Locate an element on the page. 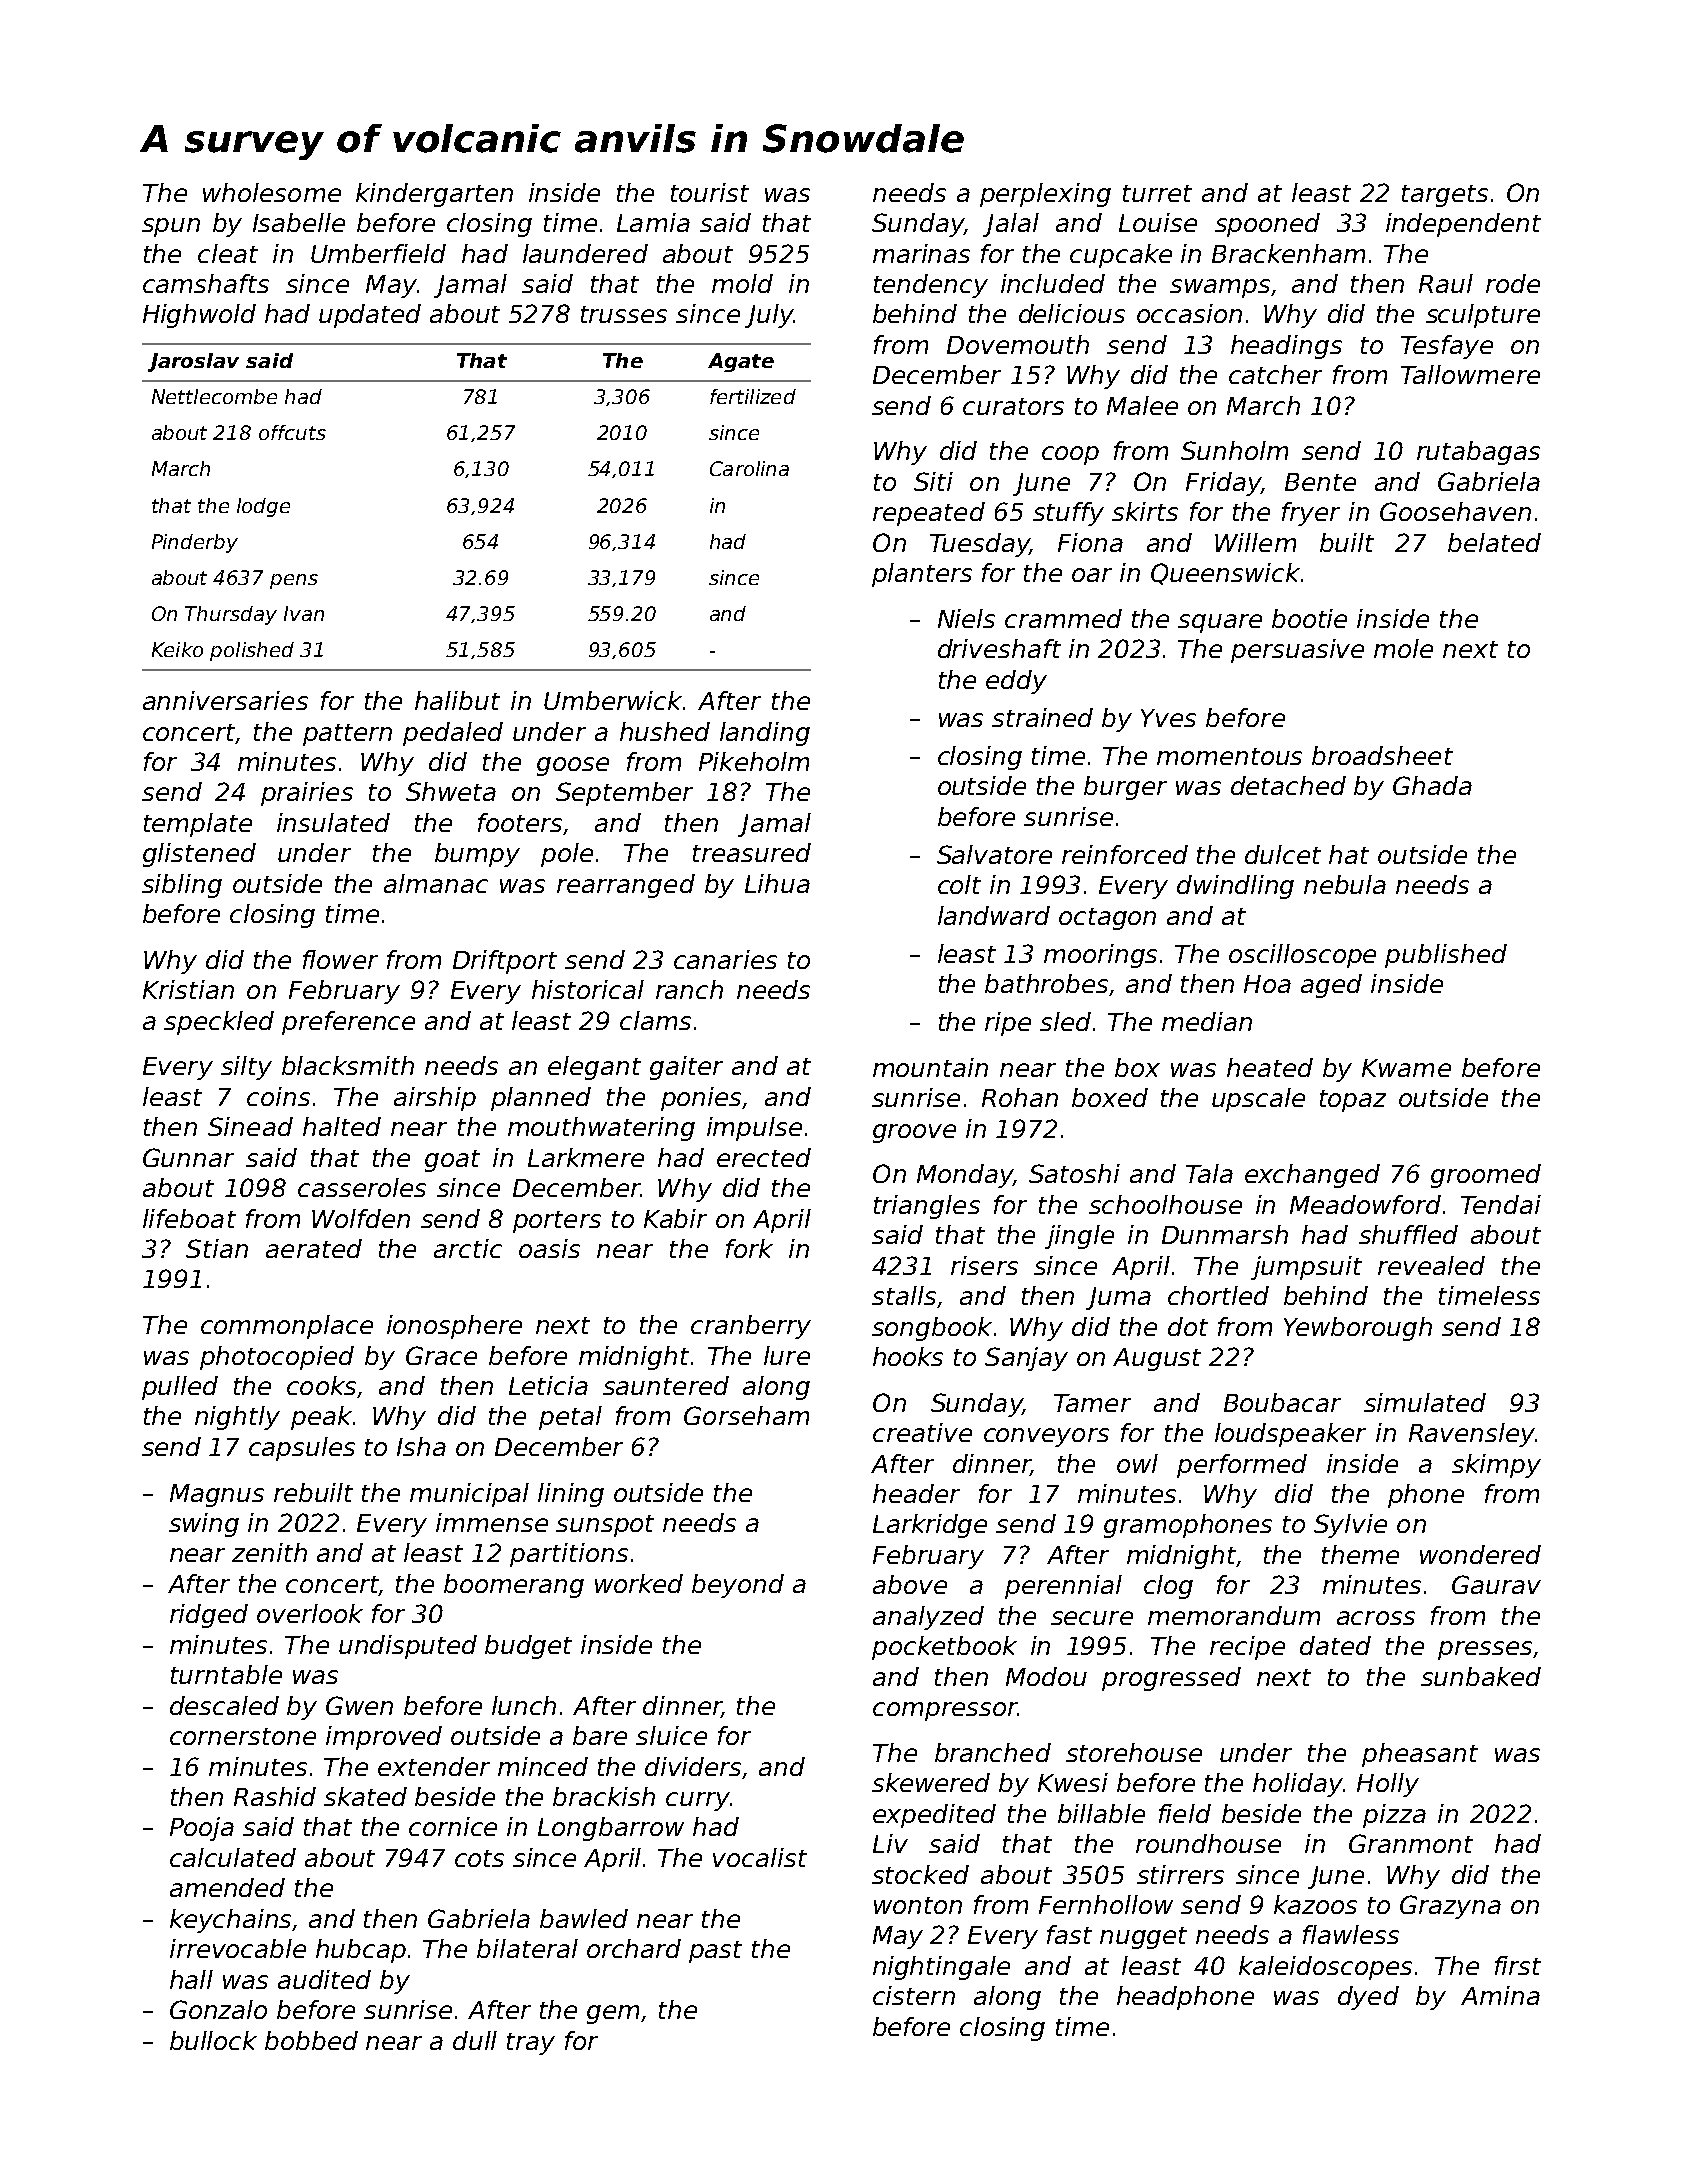  sunspot is located at coordinates (605, 1526).
